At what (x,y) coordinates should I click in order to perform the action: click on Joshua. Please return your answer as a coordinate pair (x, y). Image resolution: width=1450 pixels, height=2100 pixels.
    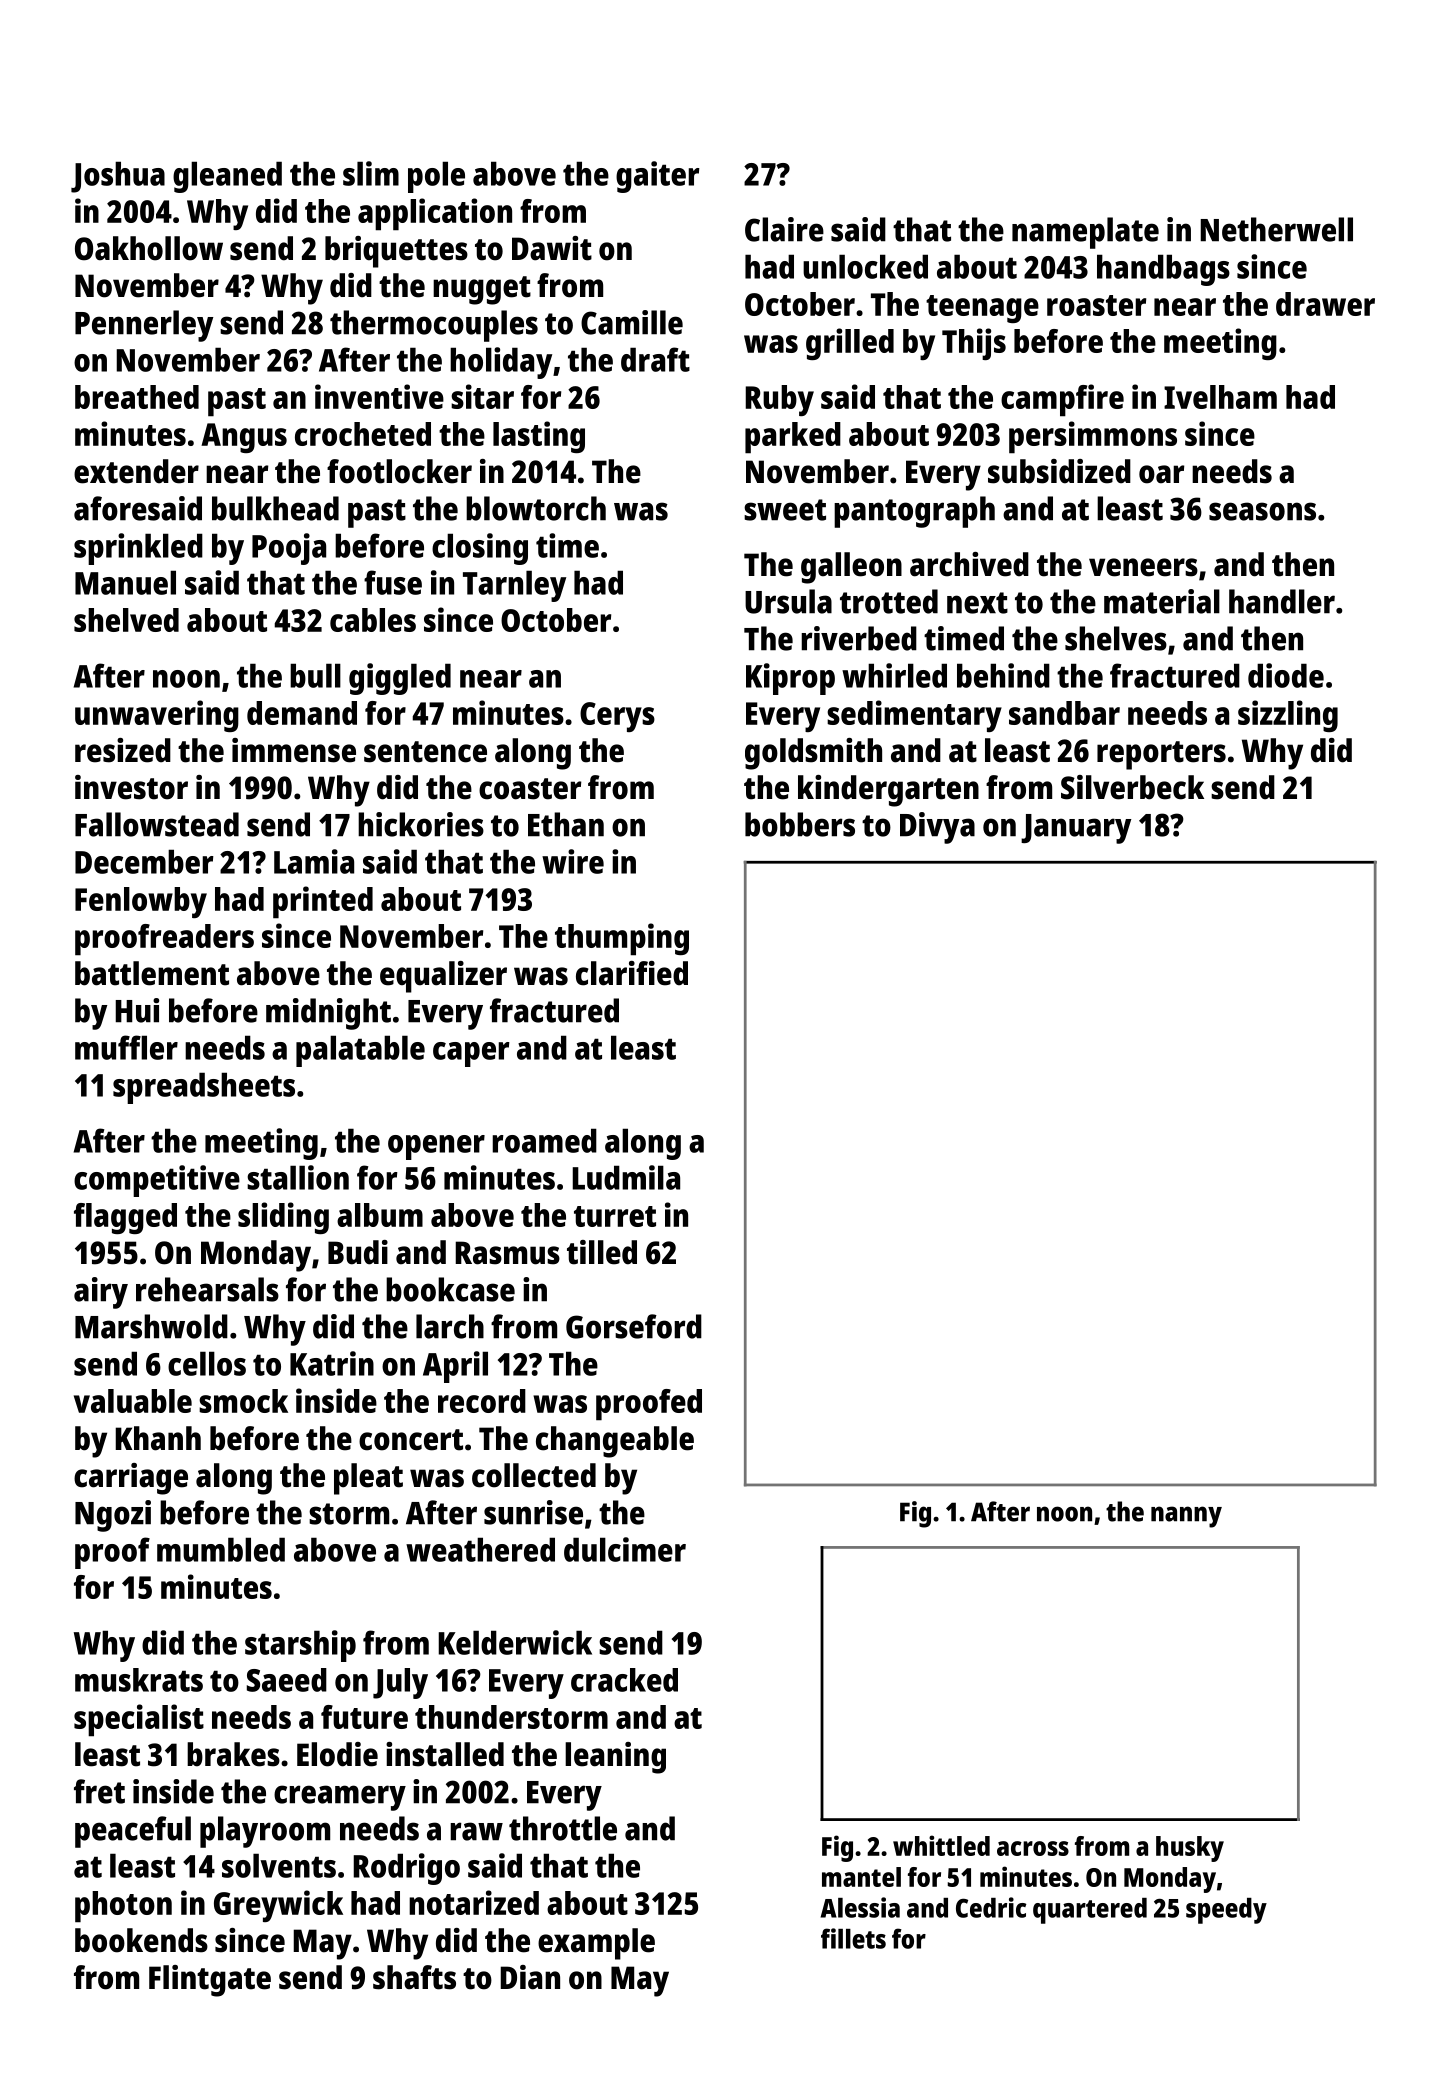
    Looking at the image, I should click on (118, 177).
